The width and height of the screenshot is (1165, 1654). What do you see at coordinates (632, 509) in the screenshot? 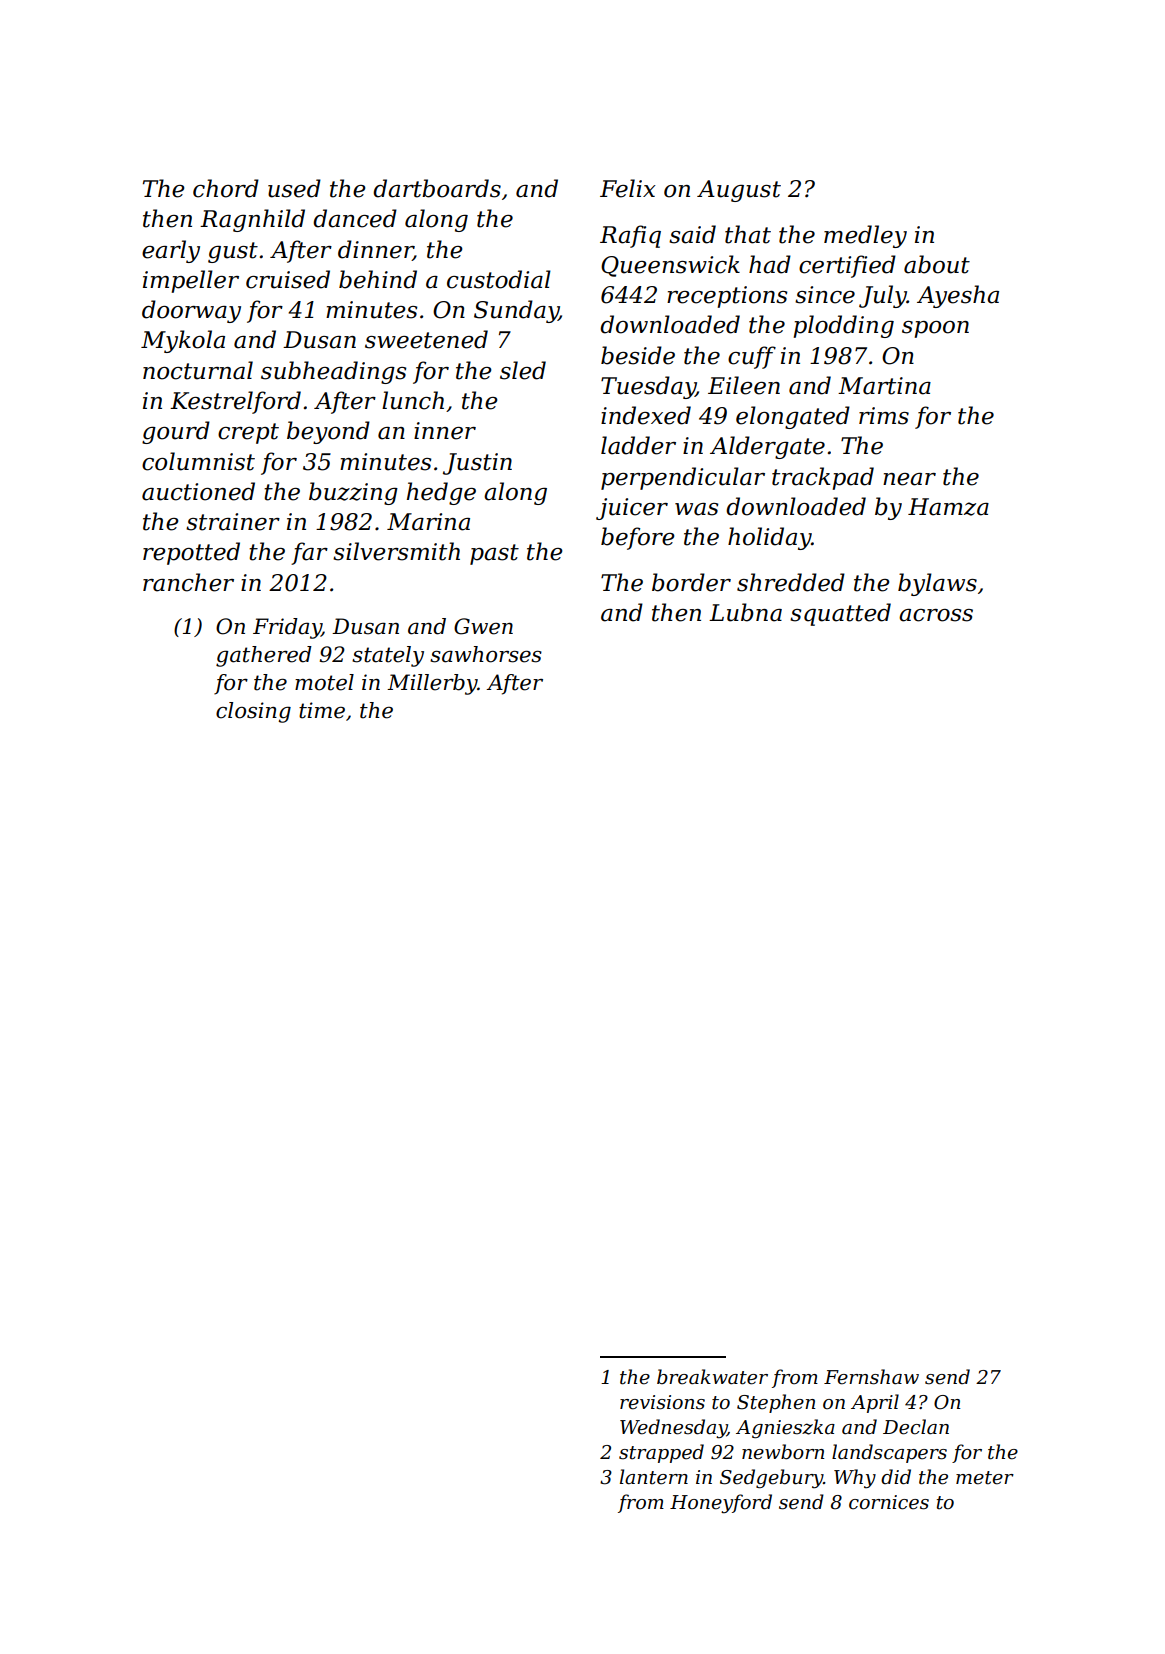
I see `juicer` at bounding box center [632, 509].
